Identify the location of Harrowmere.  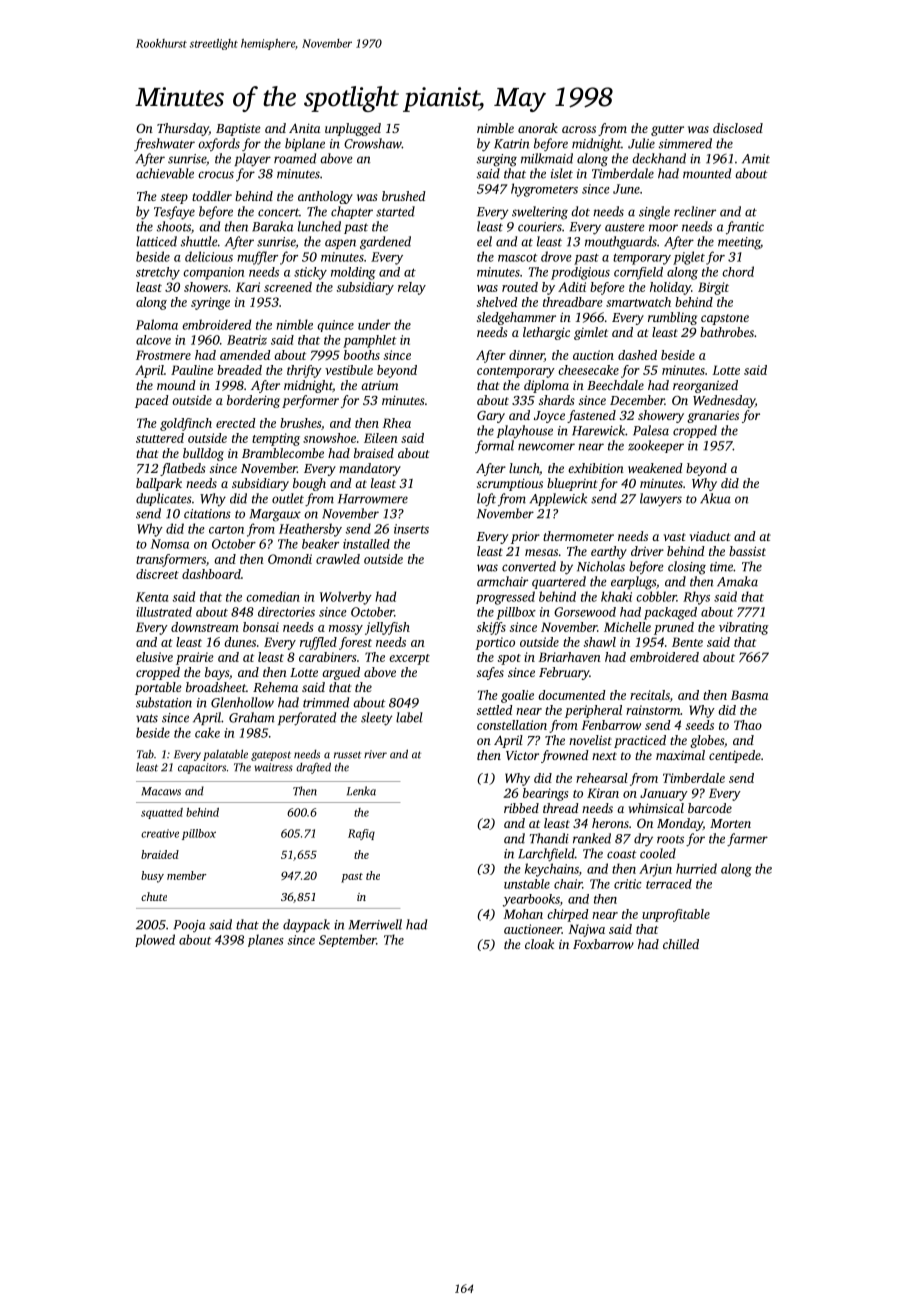
(373, 499).
